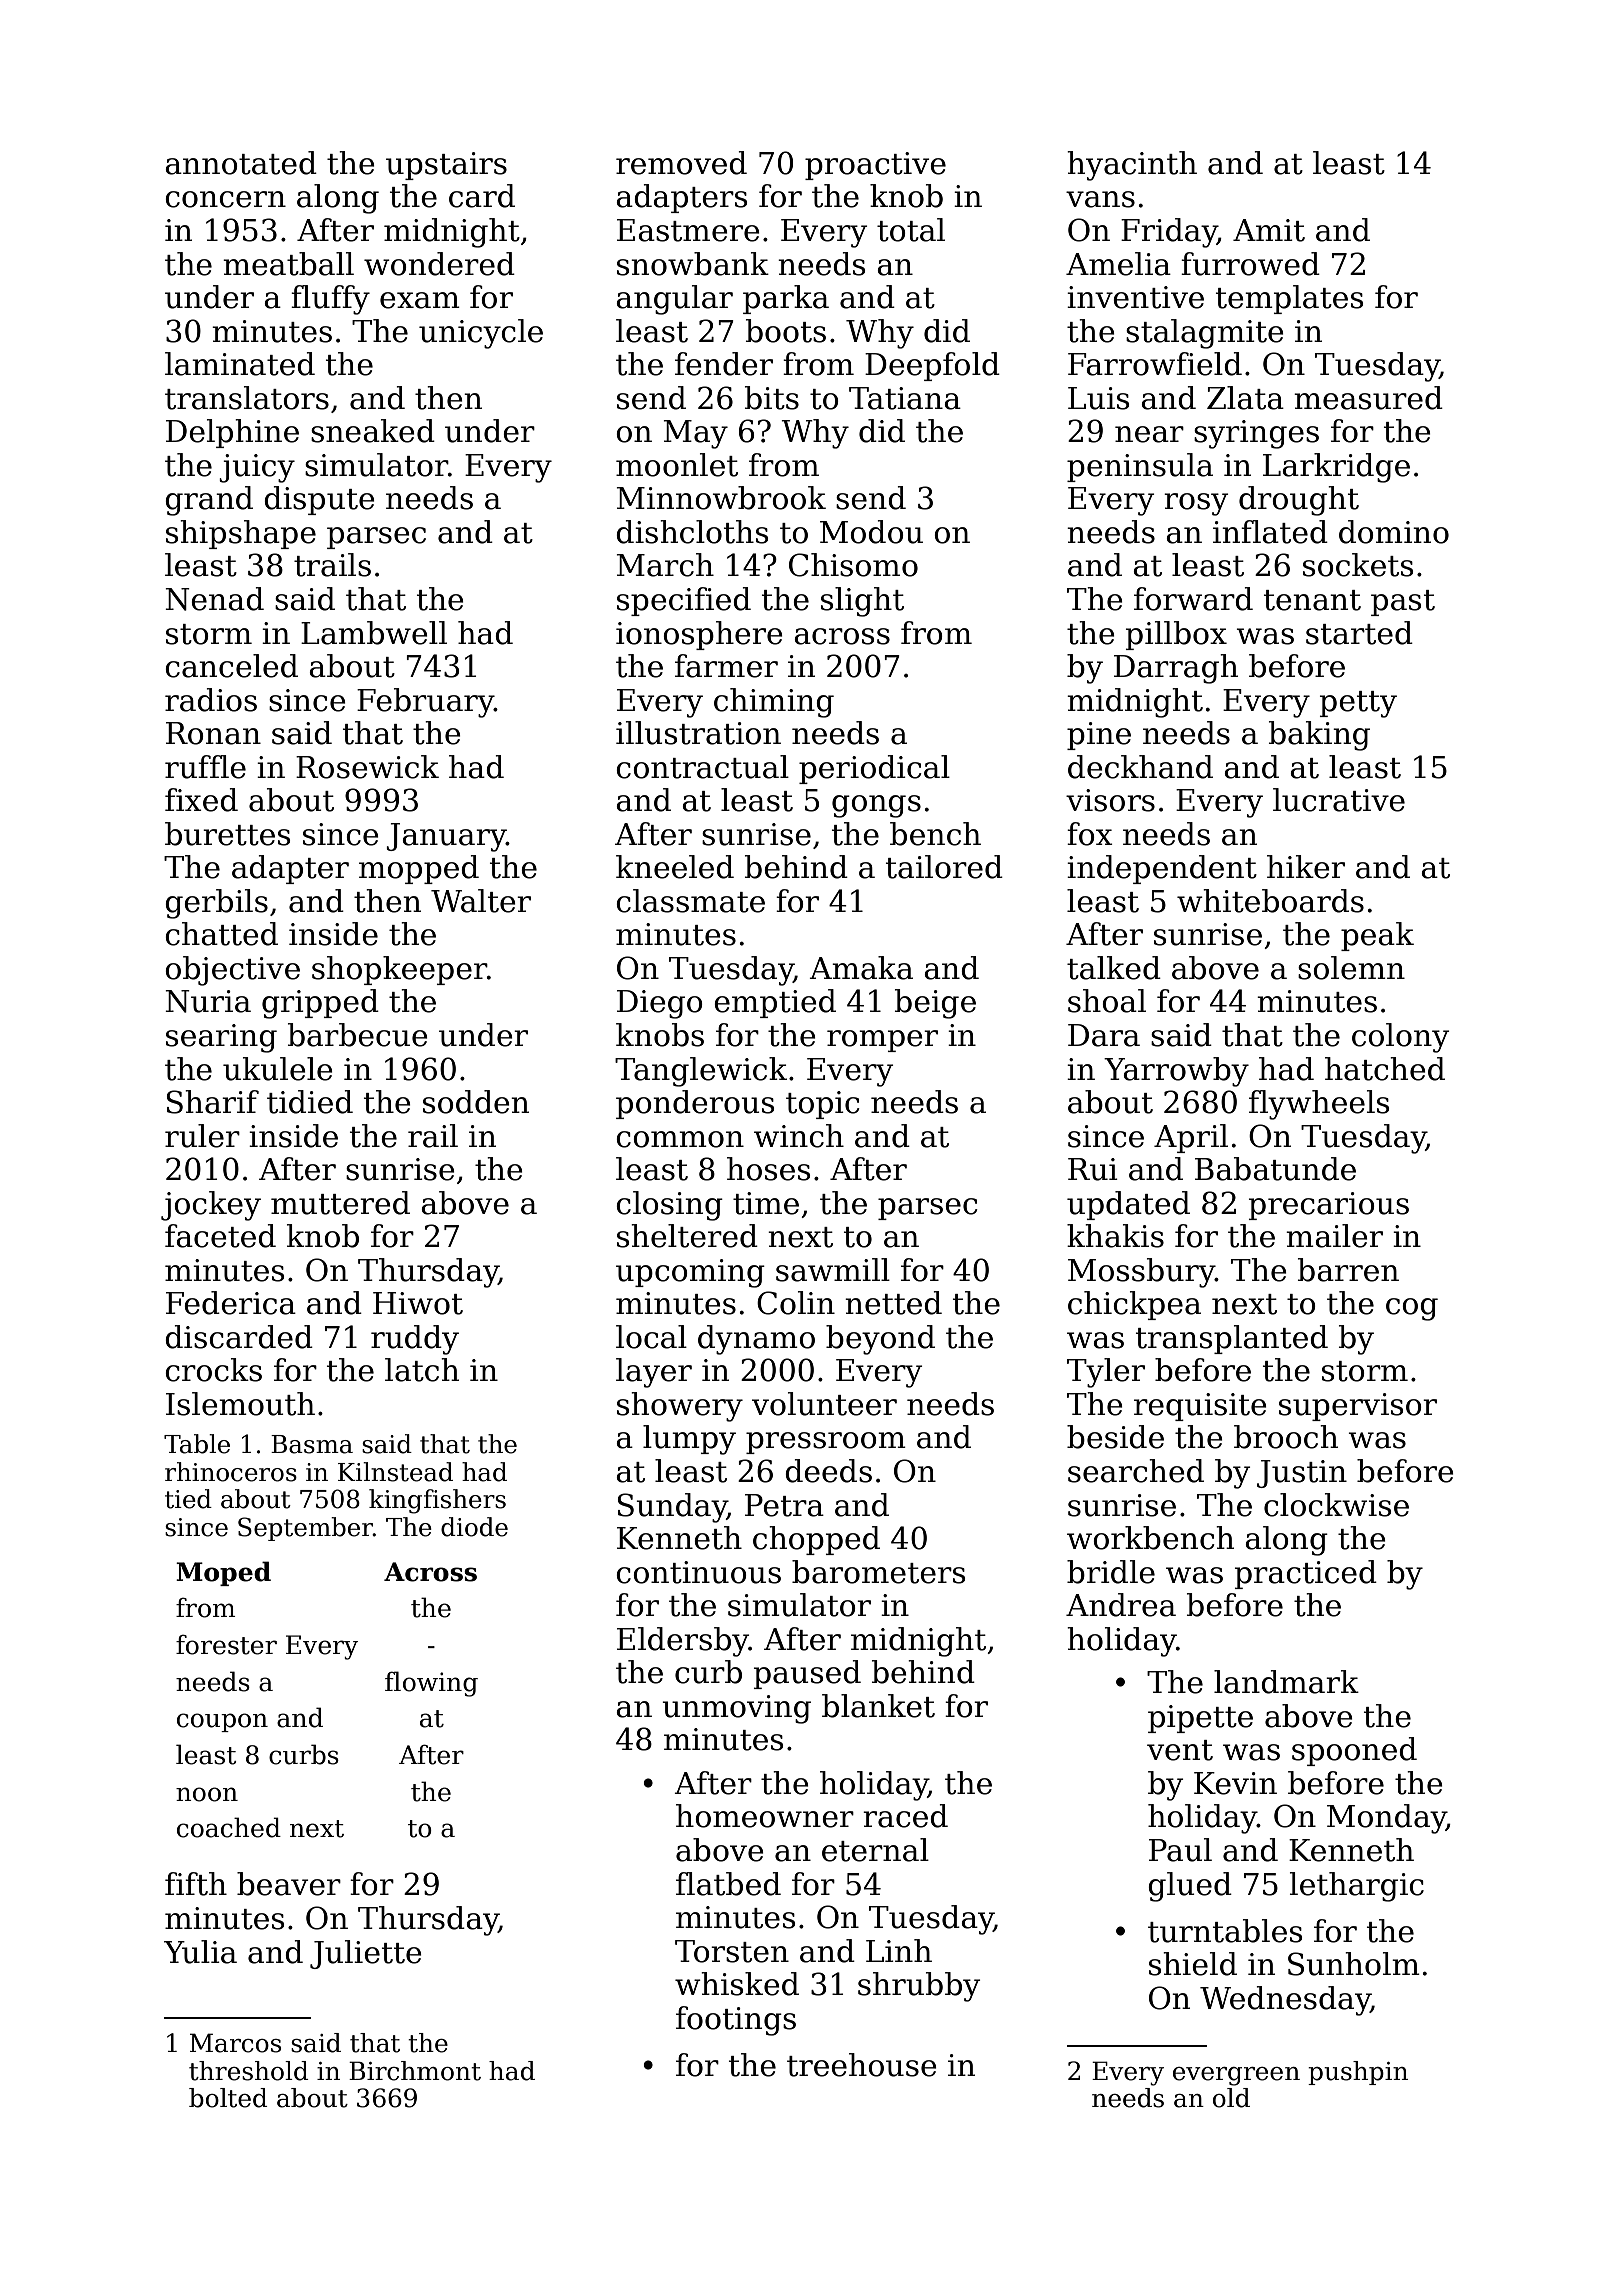 The height and width of the screenshot is (2292, 1620). I want to click on barbecue, so click(358, 1035).
